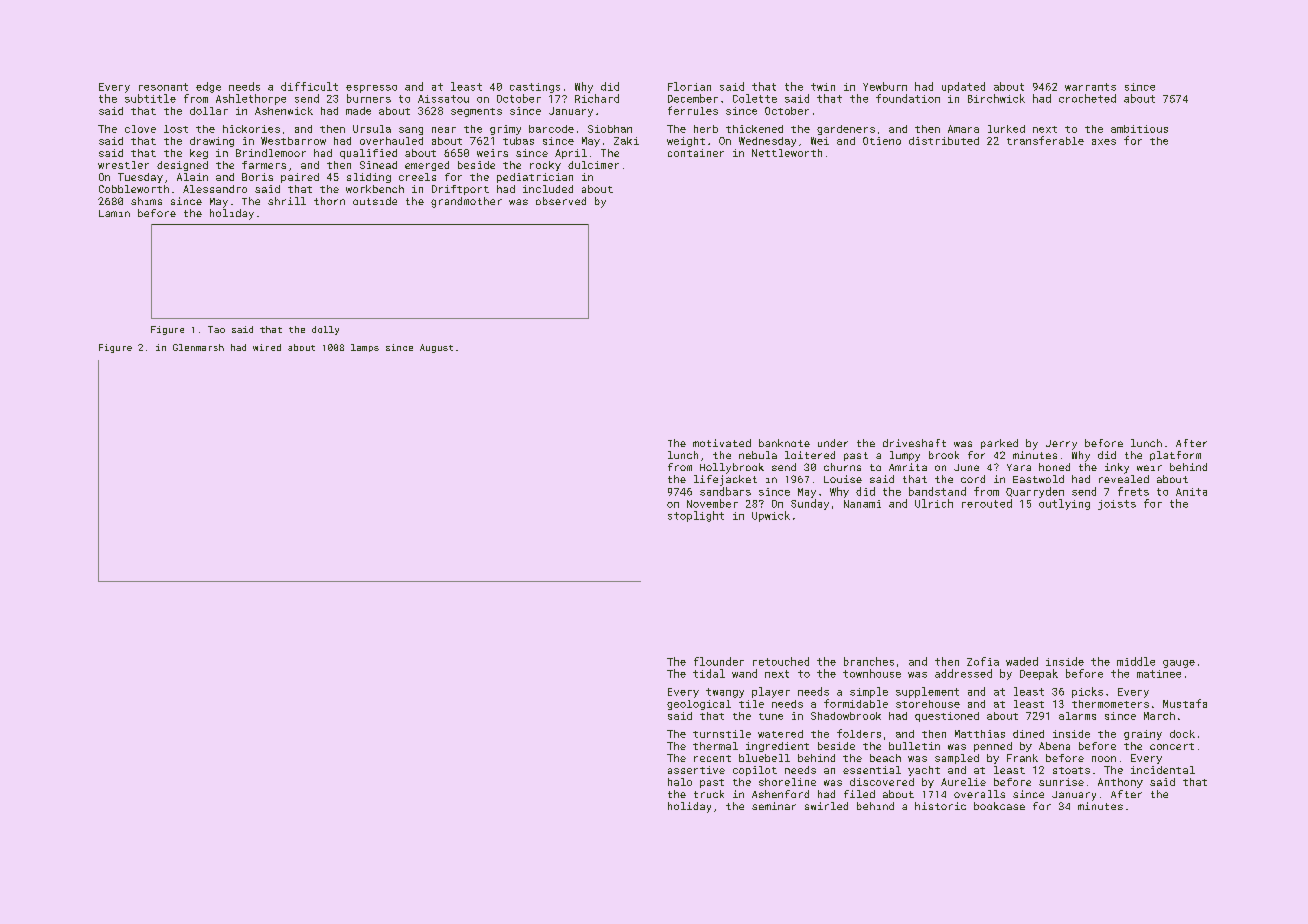  I want to click on edge, so click(208, 87).
